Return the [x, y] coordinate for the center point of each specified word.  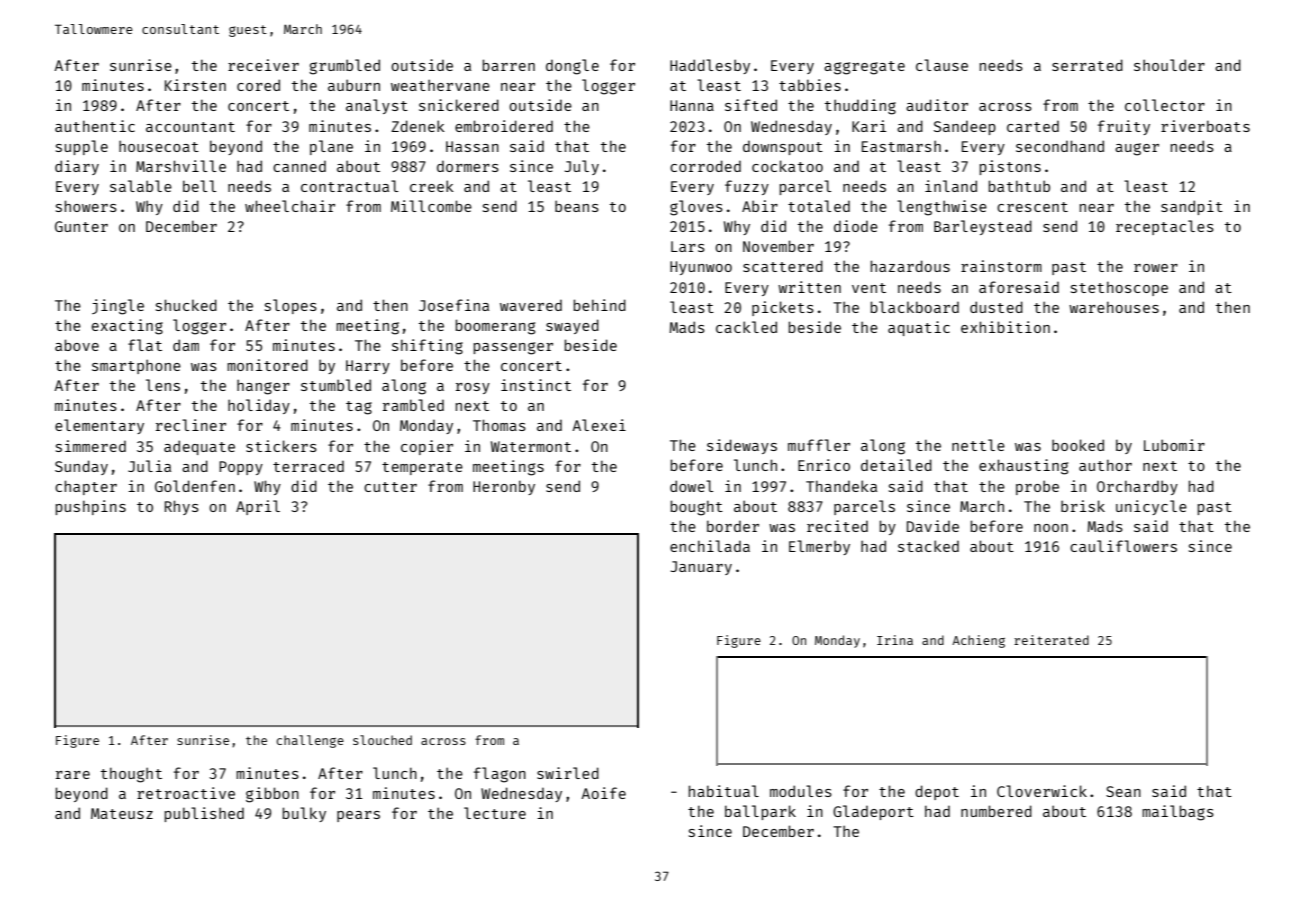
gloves [696, 208]
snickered [459, 105]
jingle [118, 307]
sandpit [1192, 207]
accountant [190, 127]
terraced [308, 466]
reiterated [1051, 640]
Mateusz [122, 813]
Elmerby [819, 547]
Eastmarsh [901, 146]
